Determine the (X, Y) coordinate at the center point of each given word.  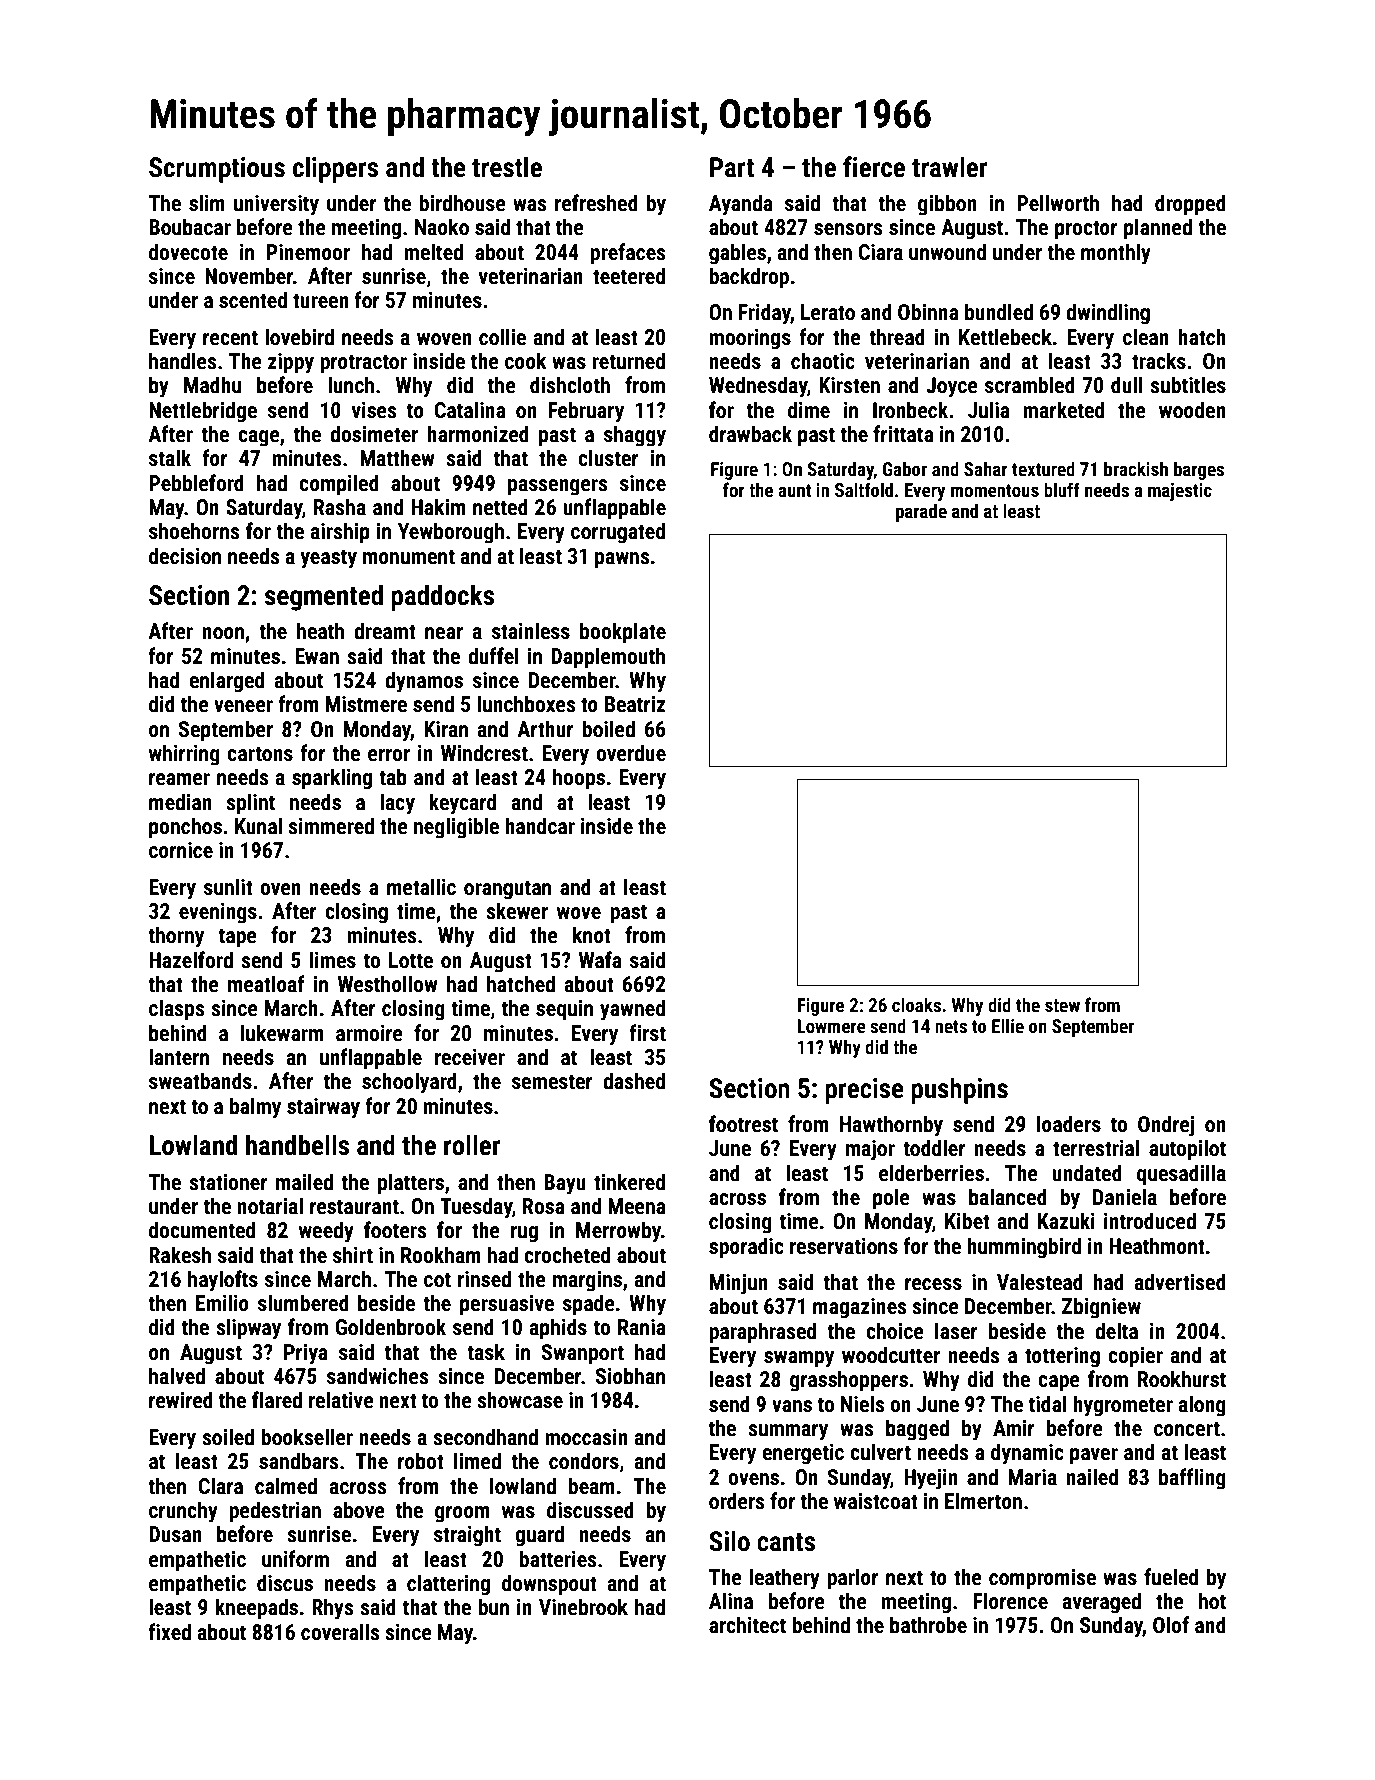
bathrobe (928, 1625)
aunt (794, 490)
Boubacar (190, 226)
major (870, 1150)
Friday (765, 314)
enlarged (226, 682)
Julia (989, 409)
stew (1062, 1005)
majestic (1180, 492)
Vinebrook (583, 1606)
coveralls (340, 1632)
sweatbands (200, 1081)
